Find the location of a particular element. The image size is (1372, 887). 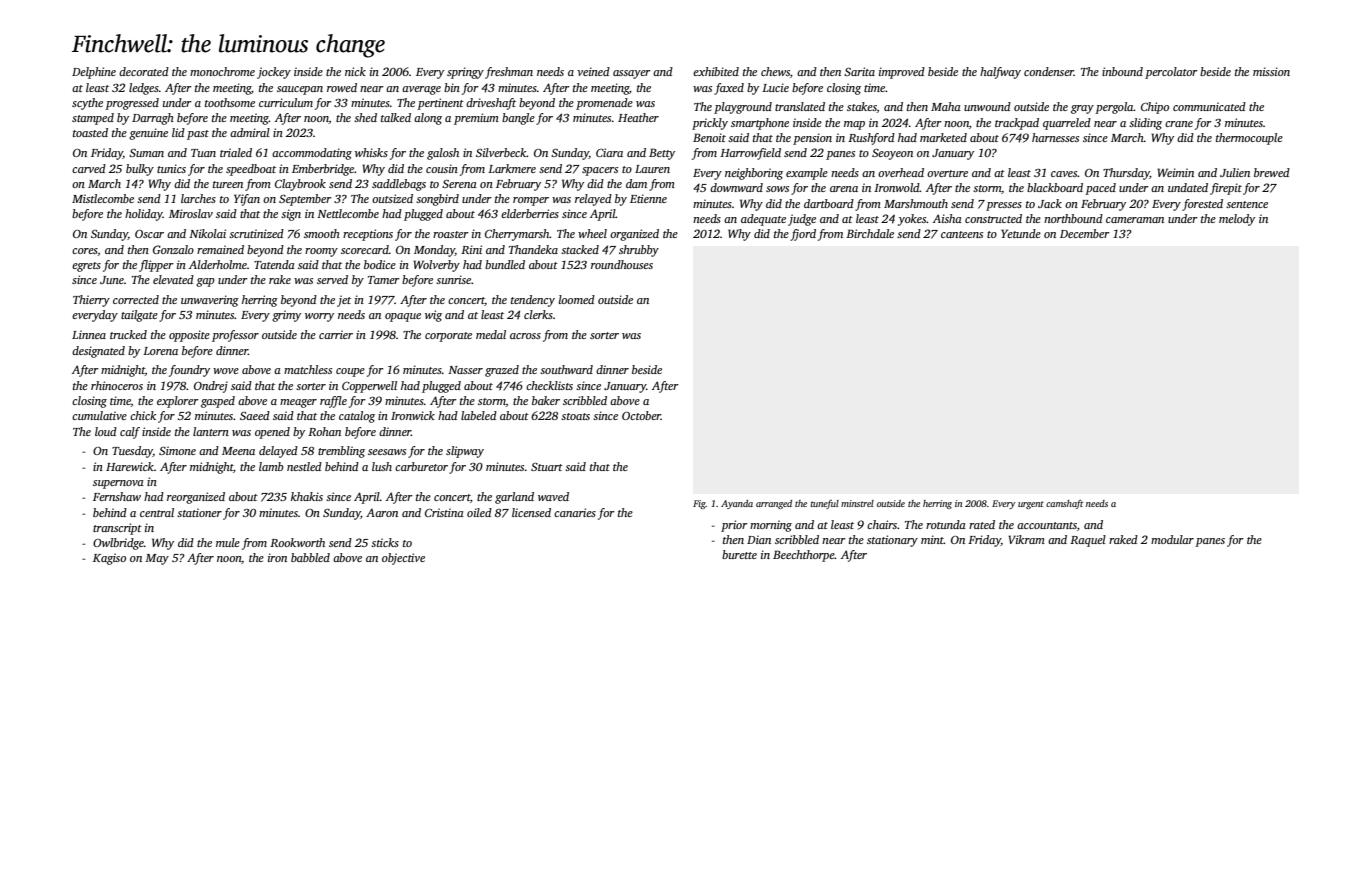

outsized is located at coordinates (392, 198).
